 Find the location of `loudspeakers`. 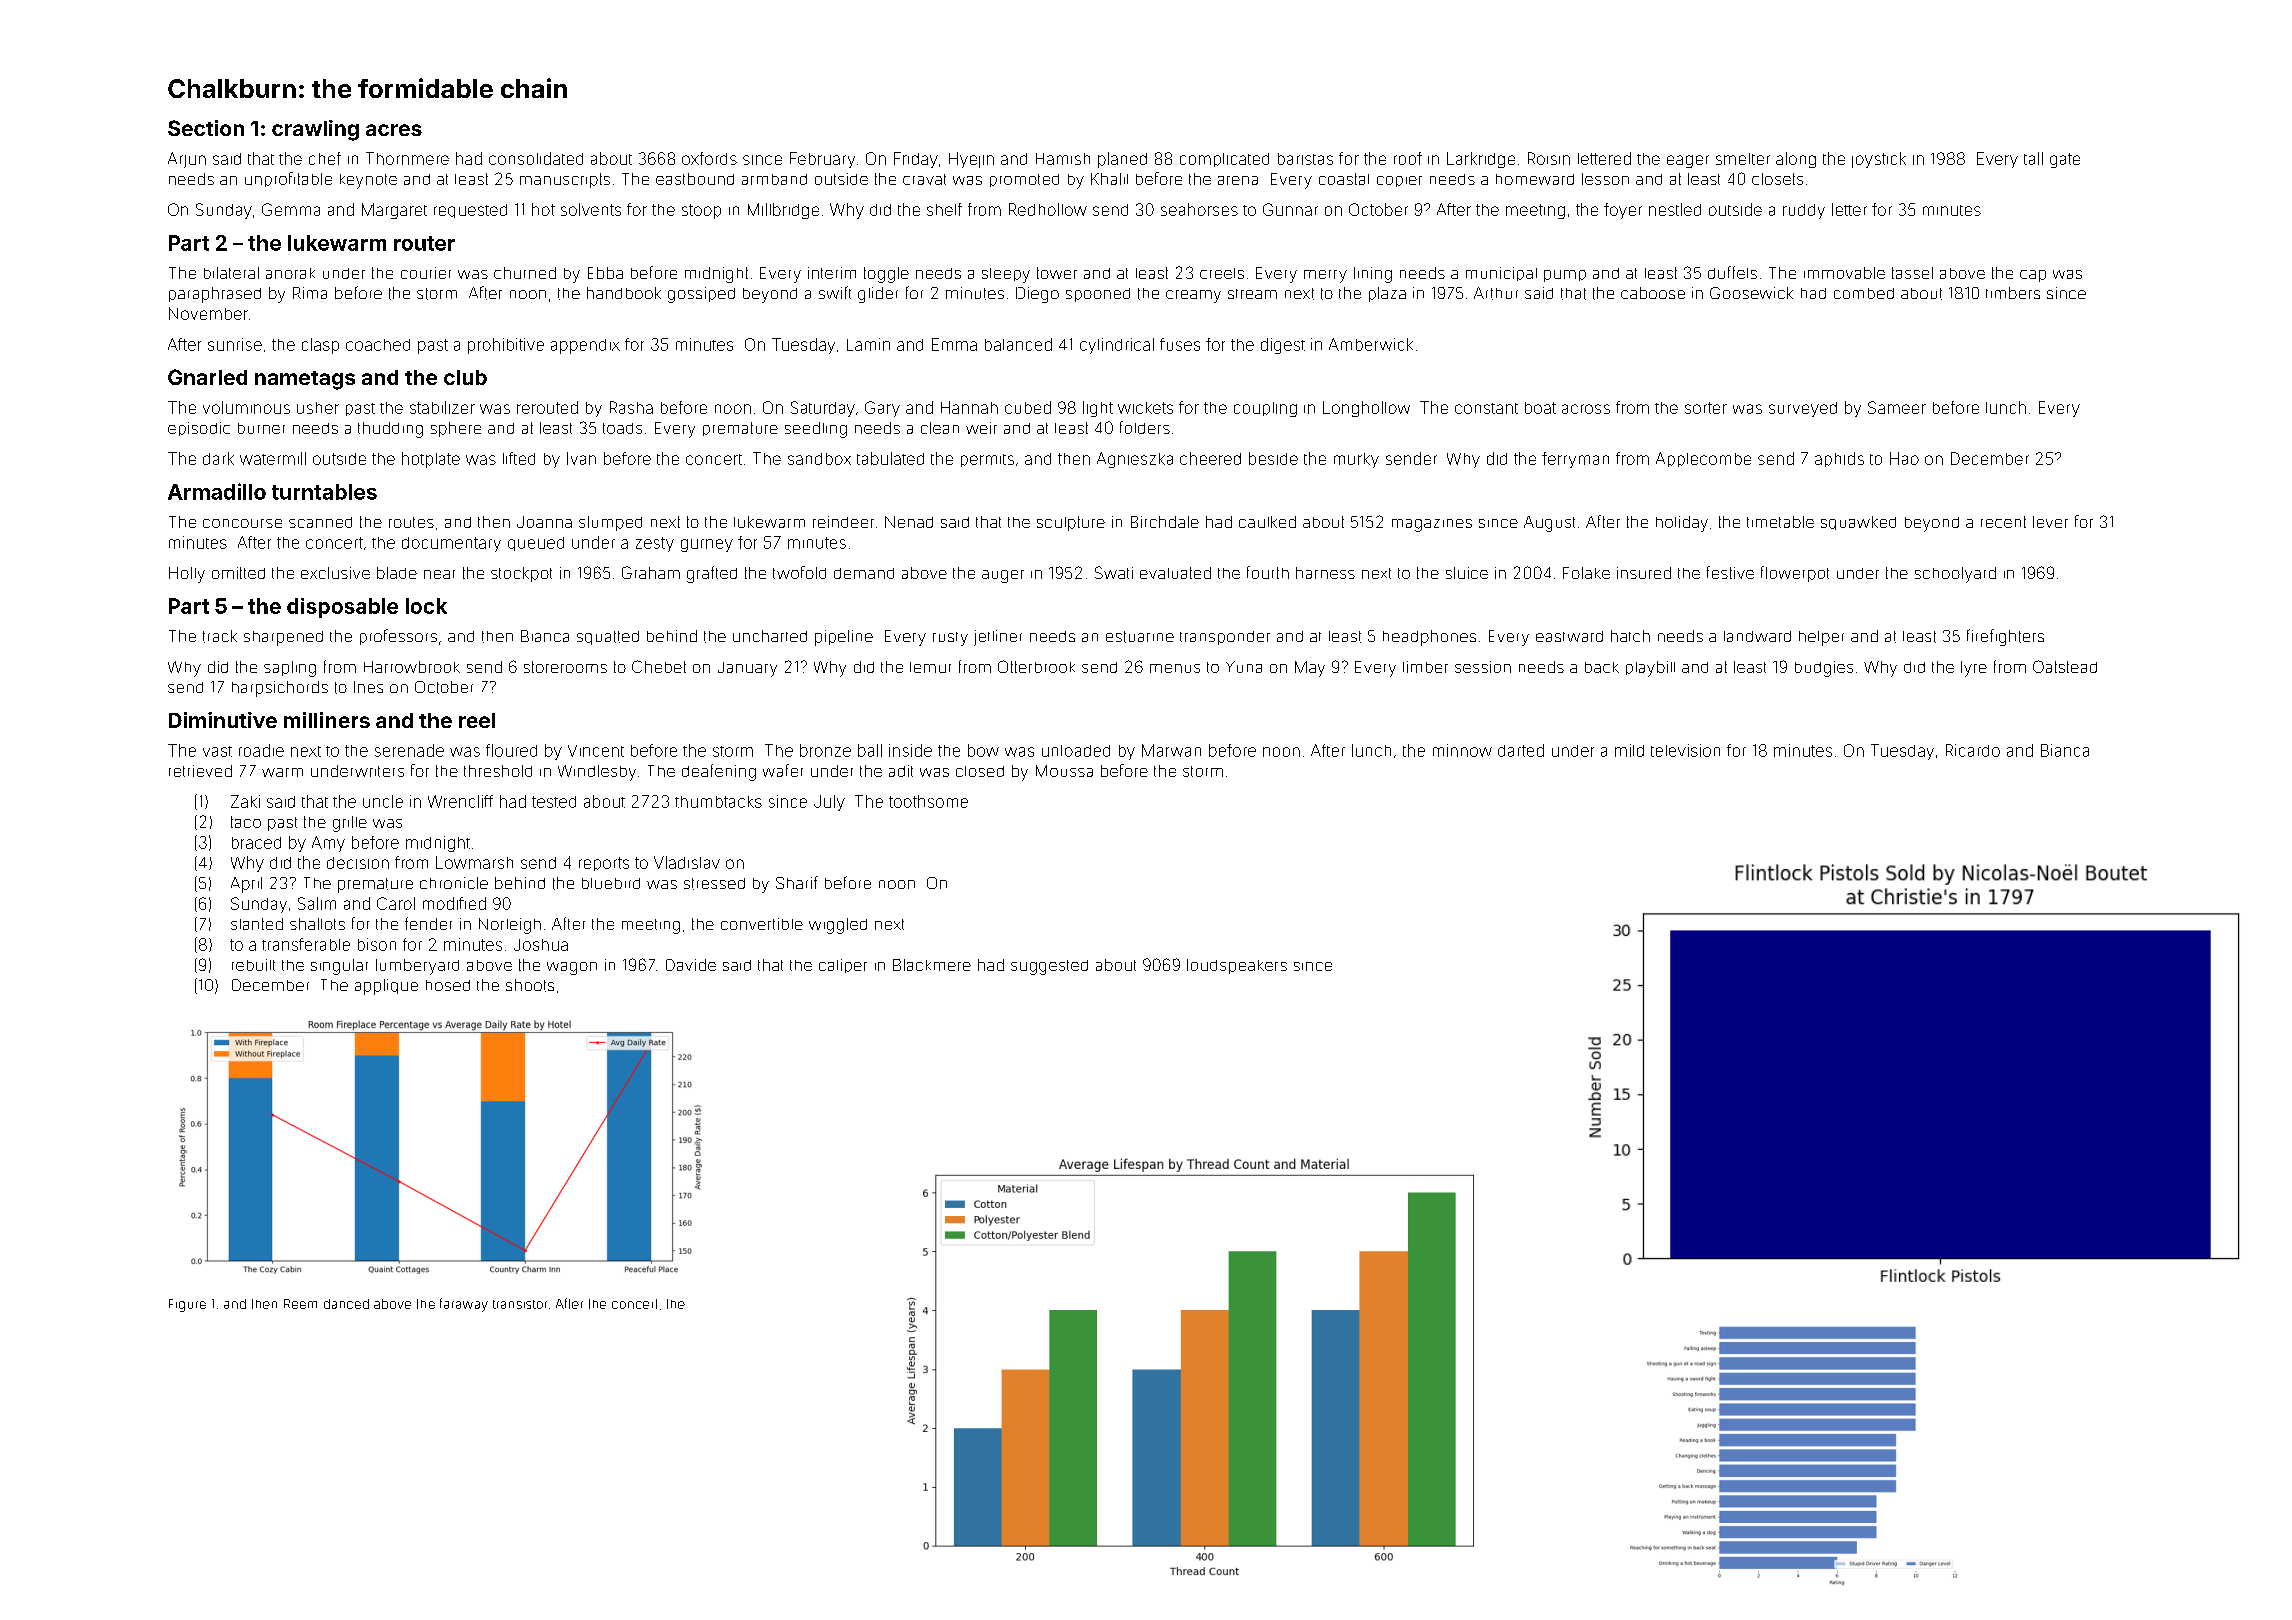

loudspeakers is located at coordinates (1237, 966).
